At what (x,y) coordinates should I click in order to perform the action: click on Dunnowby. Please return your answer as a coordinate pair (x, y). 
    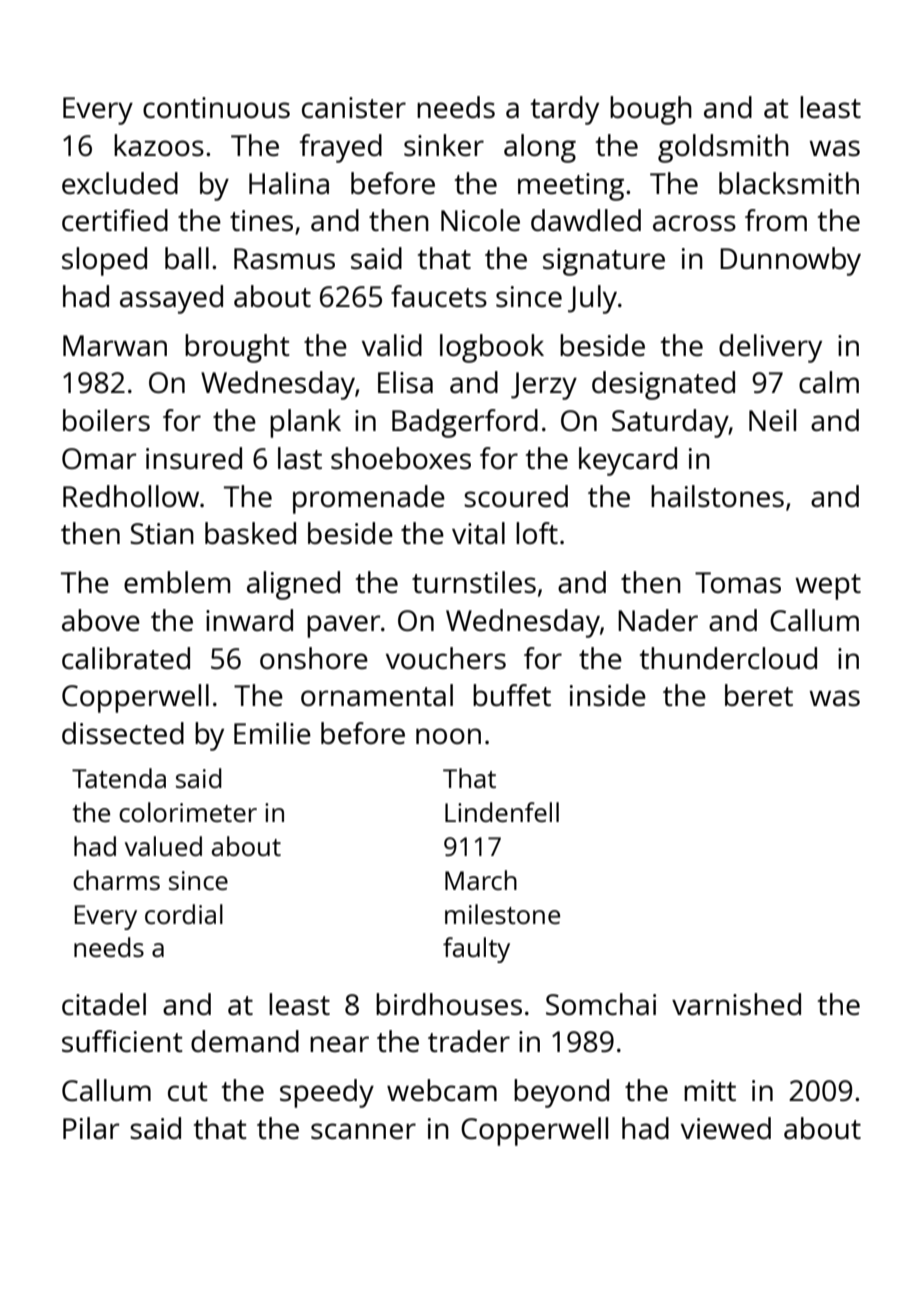
    Looking at the image, I should click on (790, 261).
